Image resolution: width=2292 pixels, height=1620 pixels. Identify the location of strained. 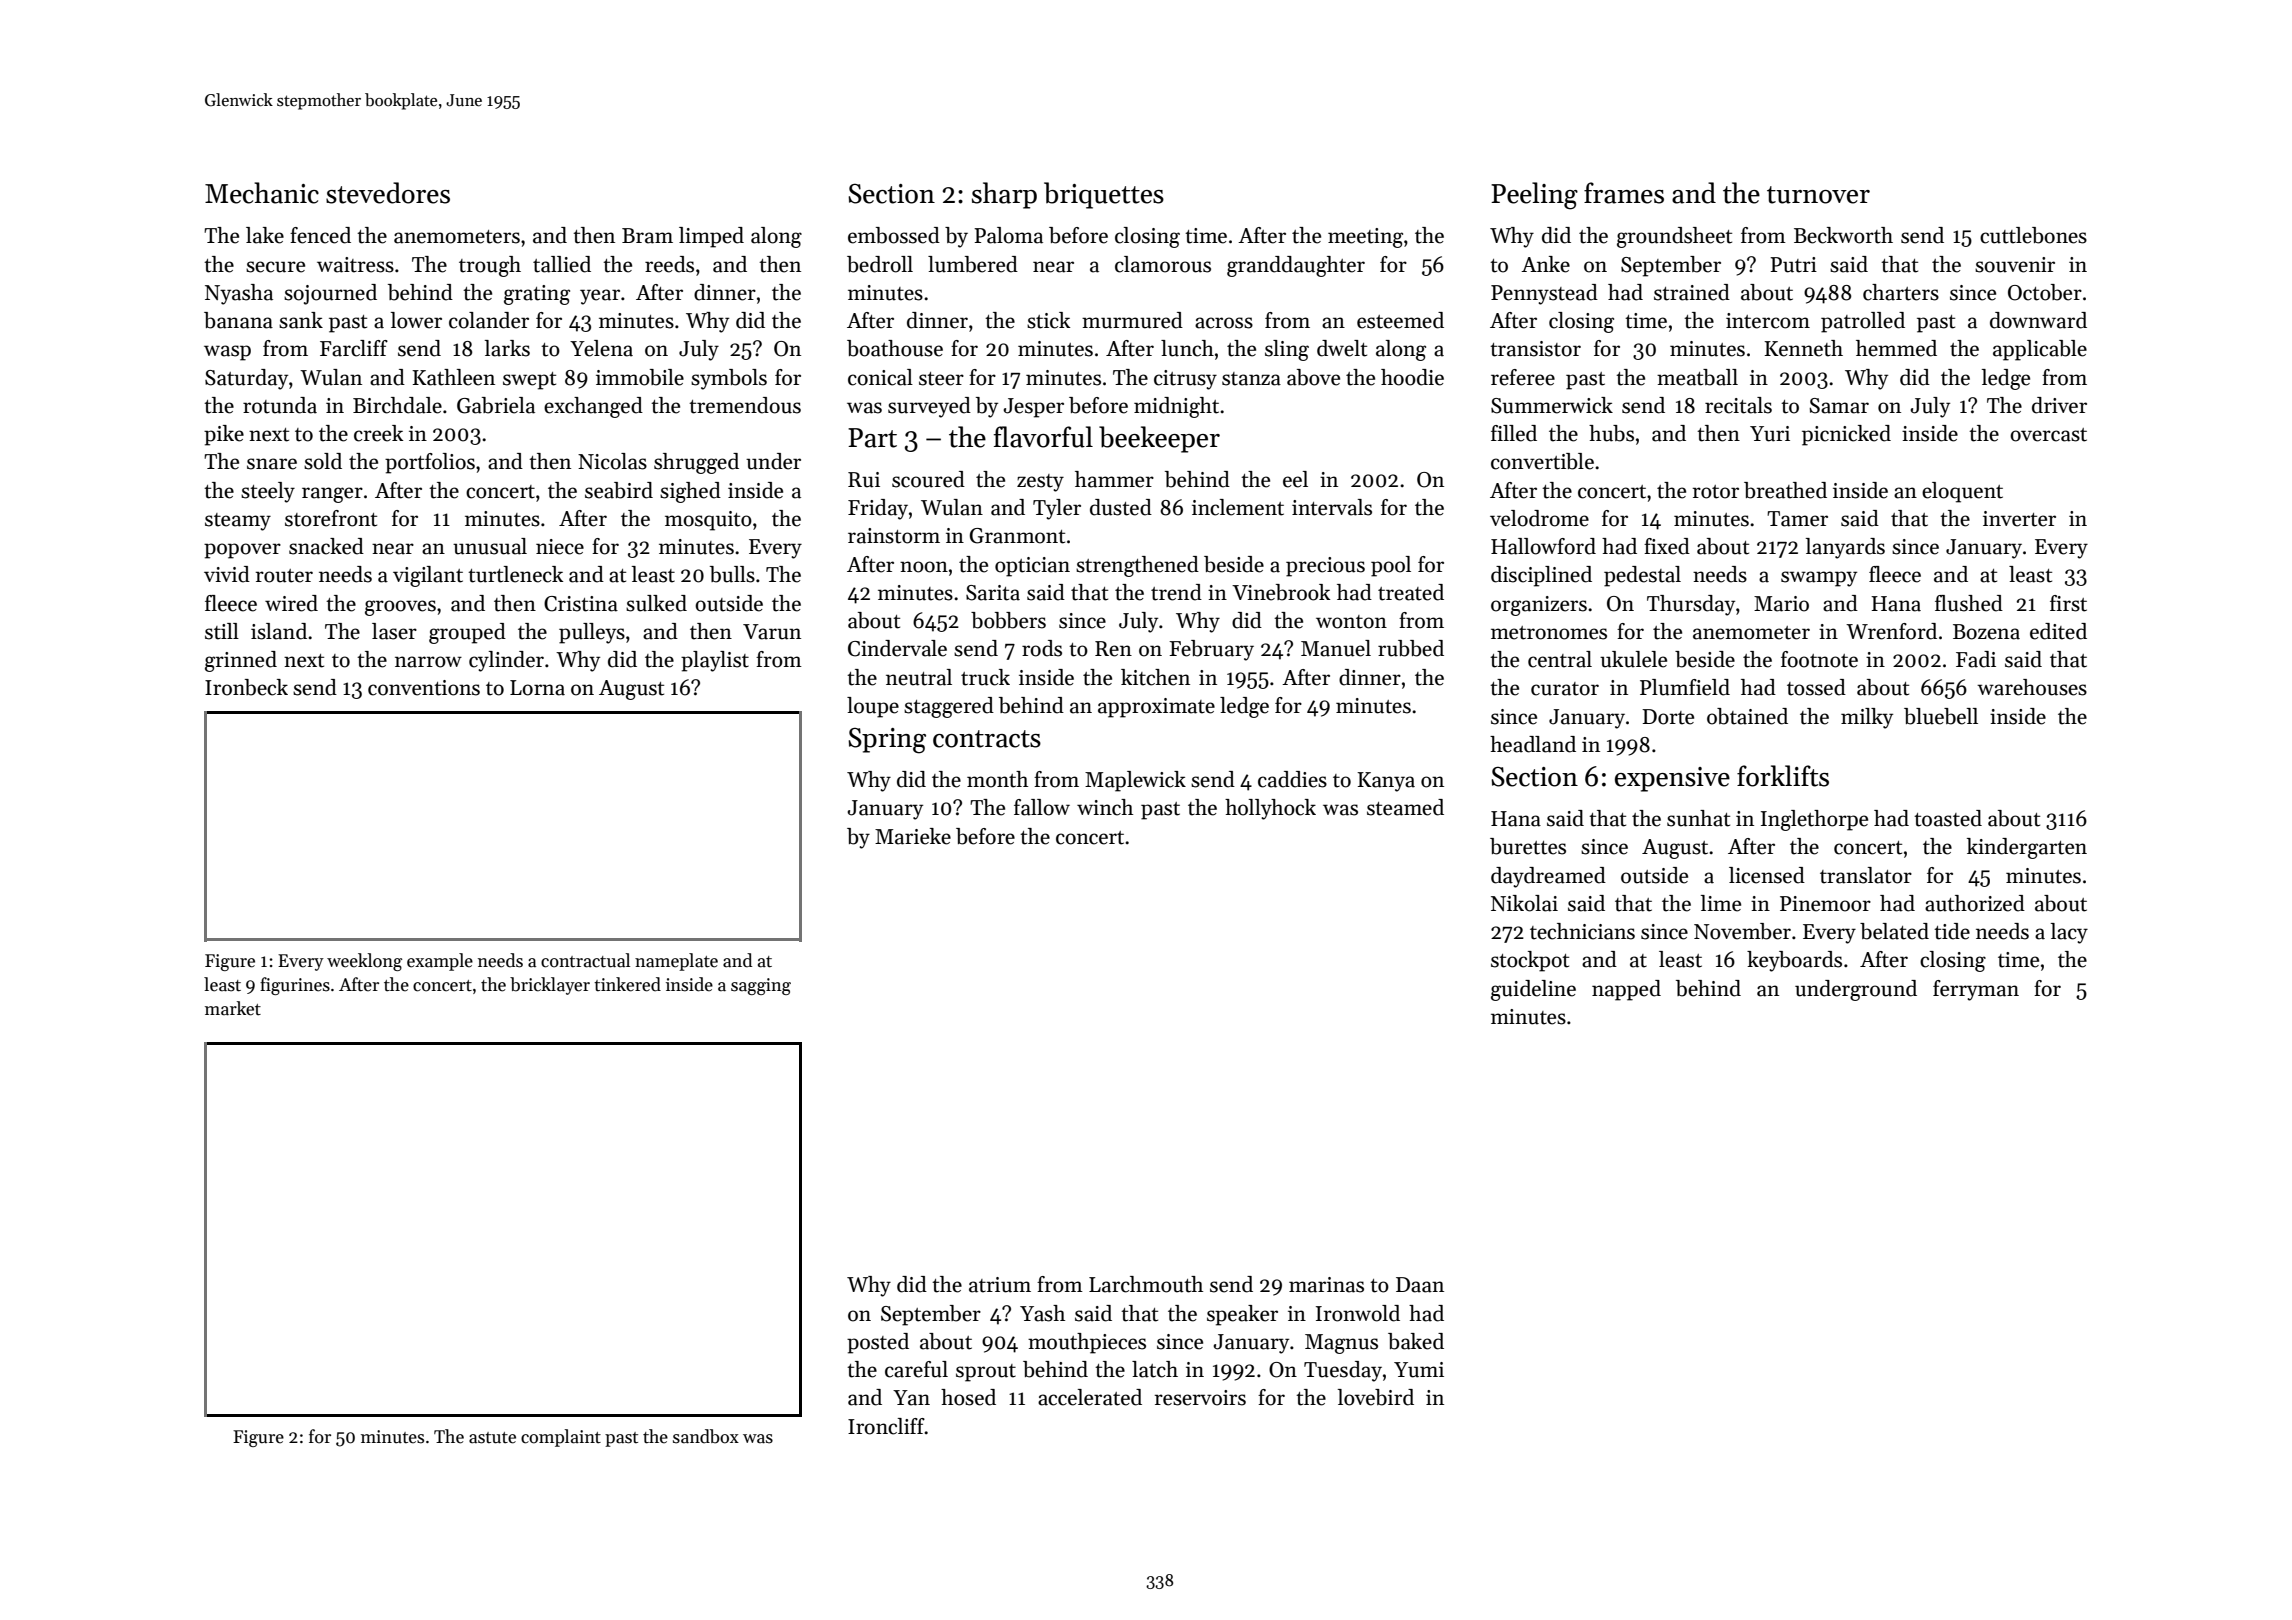
(1692, 292).
